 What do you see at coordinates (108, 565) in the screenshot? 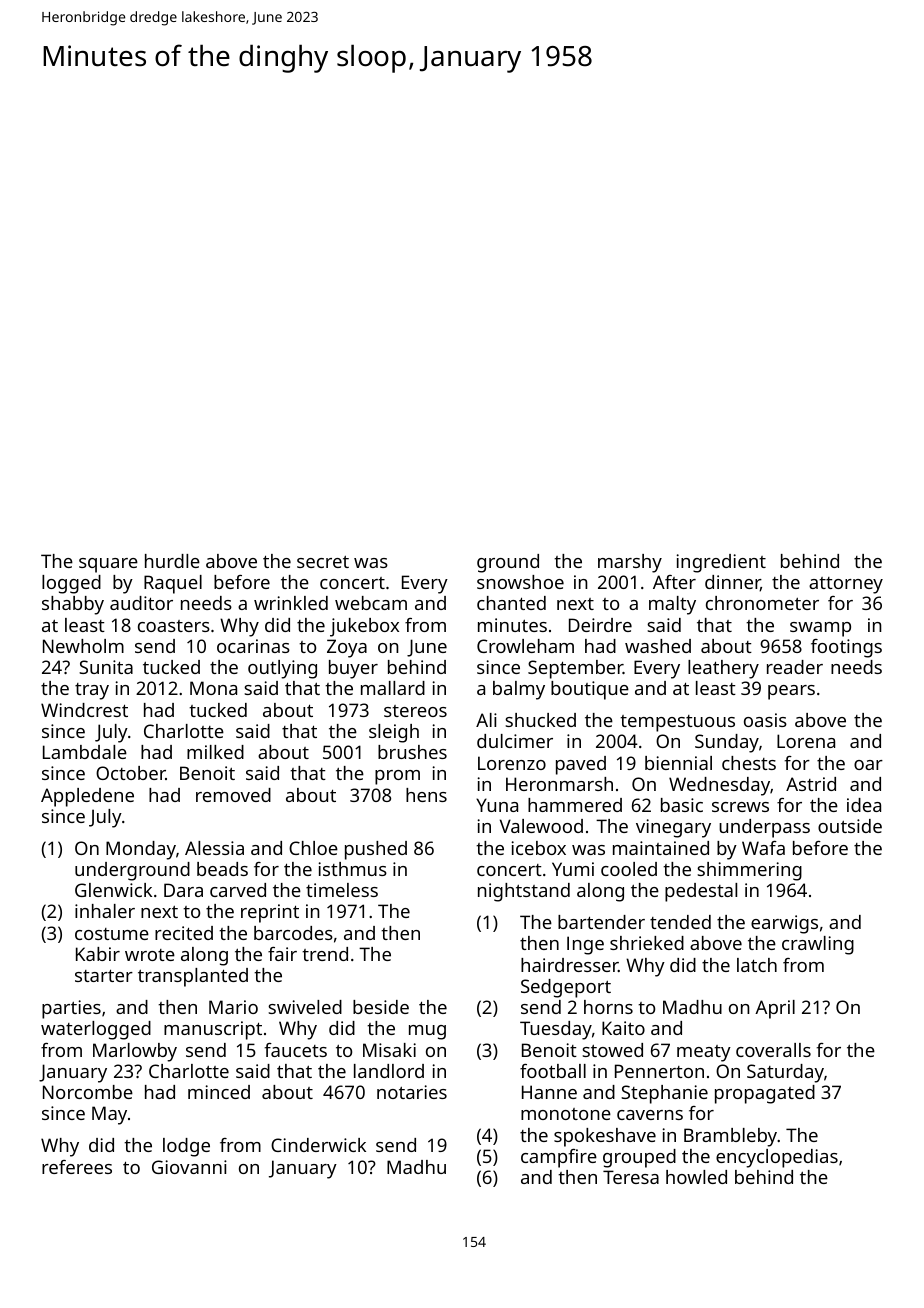
I see `square` at bounding box center [108, 565].
